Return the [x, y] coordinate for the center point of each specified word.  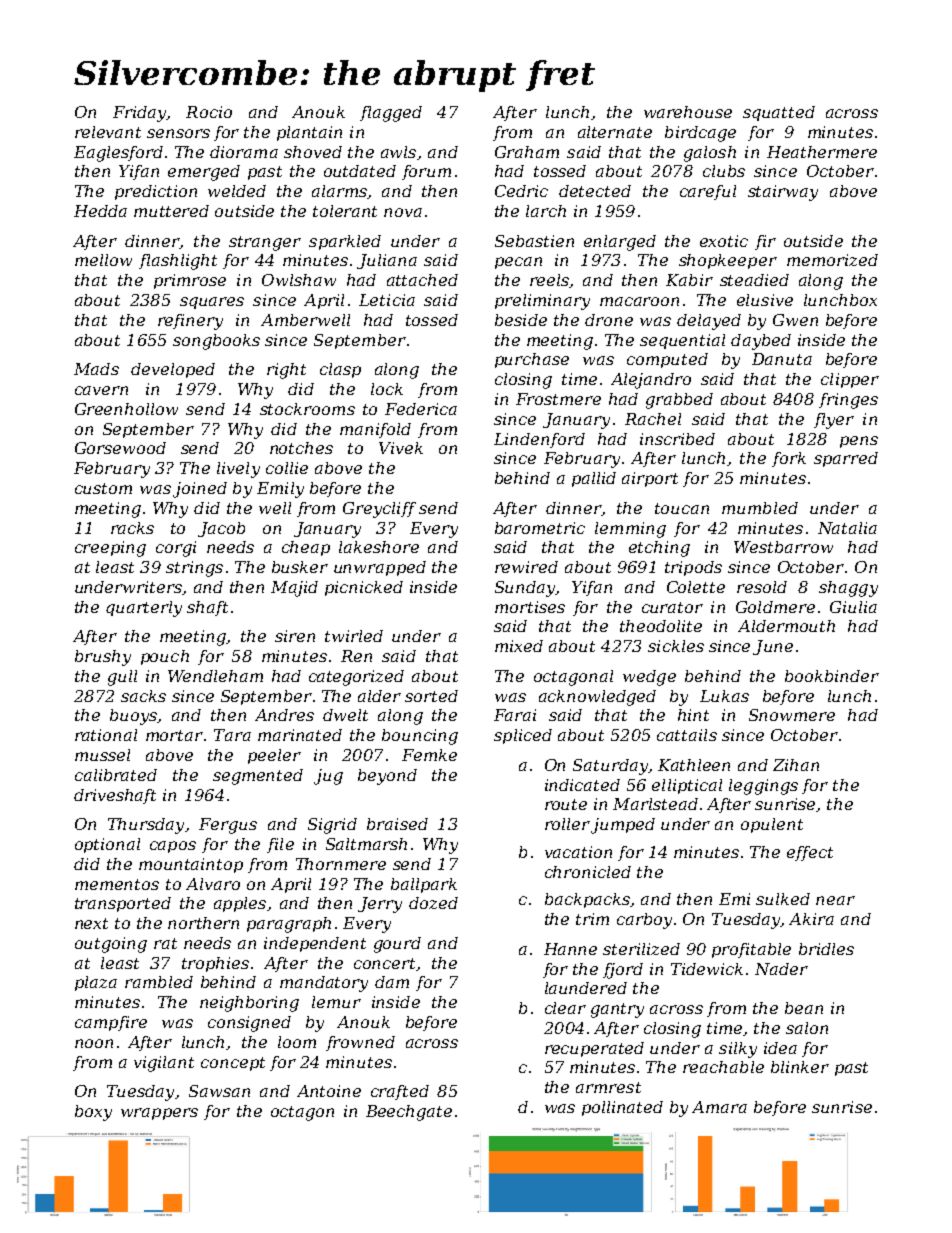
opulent [772, 825]
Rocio [209, 112]
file [280, 845]
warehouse [688, 112]
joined [200, 490]
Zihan [796, 765]
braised [397, 824]
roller [567, 824]
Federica [421, 409]
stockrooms [307, 409]
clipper [850, 380]
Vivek [401, 448]
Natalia [847, 528]
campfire [111, 1023]
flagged [391, 114]
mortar [174, 735]
